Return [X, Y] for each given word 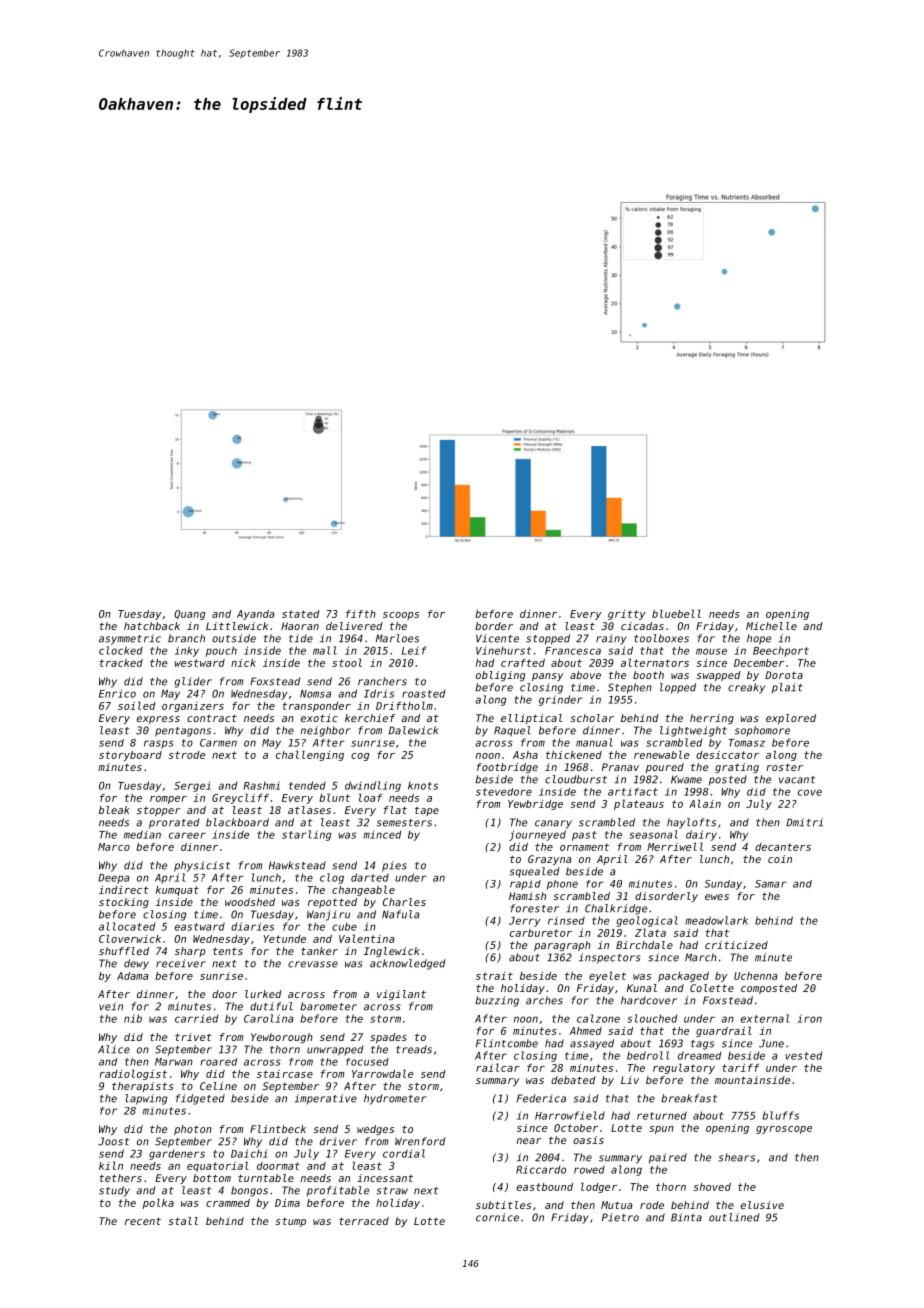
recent [143, 1221]
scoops [401, 616]
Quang [190, 615]
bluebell [676, 613]
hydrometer [395, 1099]
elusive [762, 1205]
